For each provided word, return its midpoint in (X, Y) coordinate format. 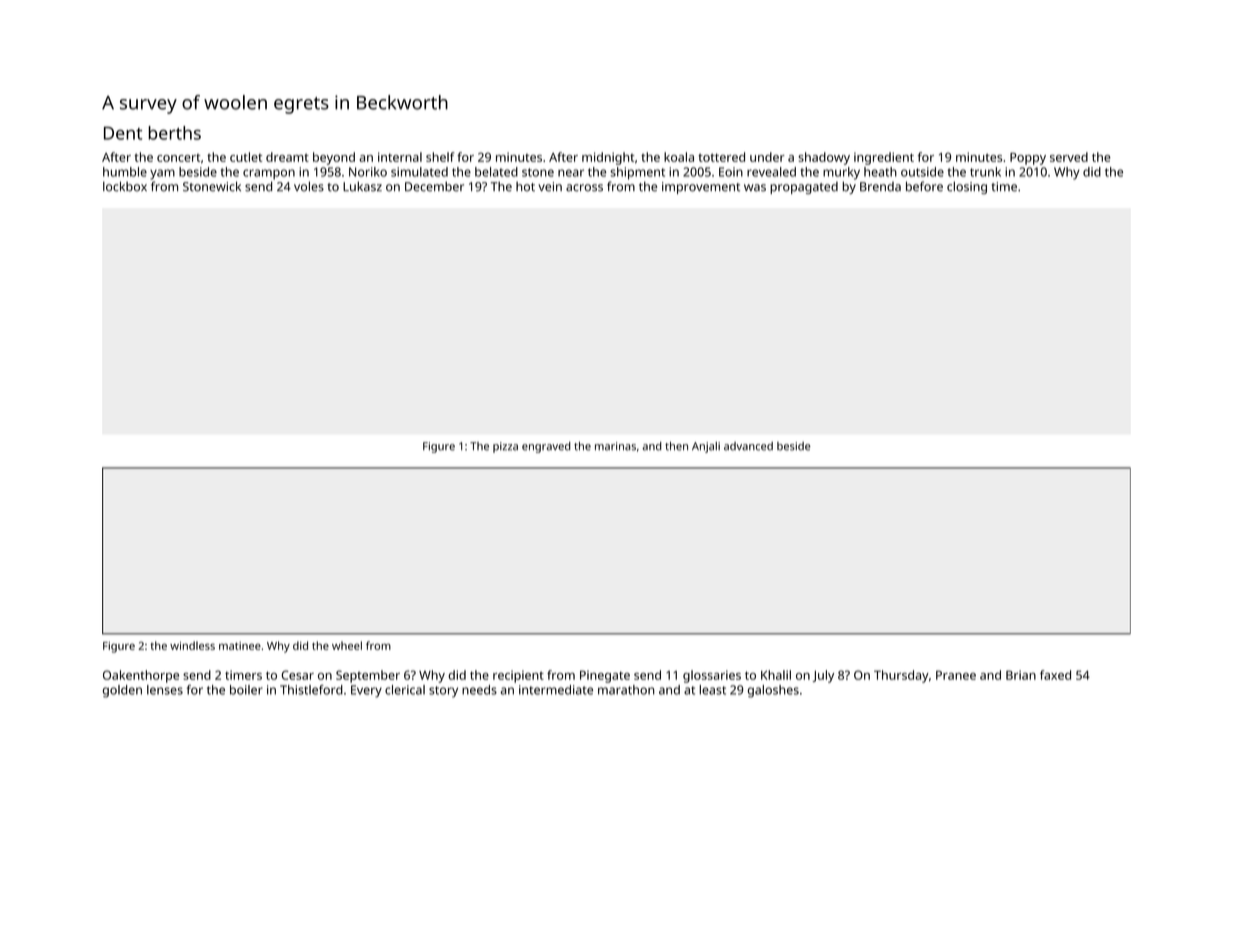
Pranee (956, 675)
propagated (804, 188)
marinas (615, 446)
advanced (748, 446)
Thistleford (311, 690)
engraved (546, 447)
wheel (347, 645)
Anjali (706, 447)
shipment (637, 173)
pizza (505, 447)
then (676, 446)
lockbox (125, 186)
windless (192, 645)
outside (922, 172)
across (584, 188)
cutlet (246, 157)
